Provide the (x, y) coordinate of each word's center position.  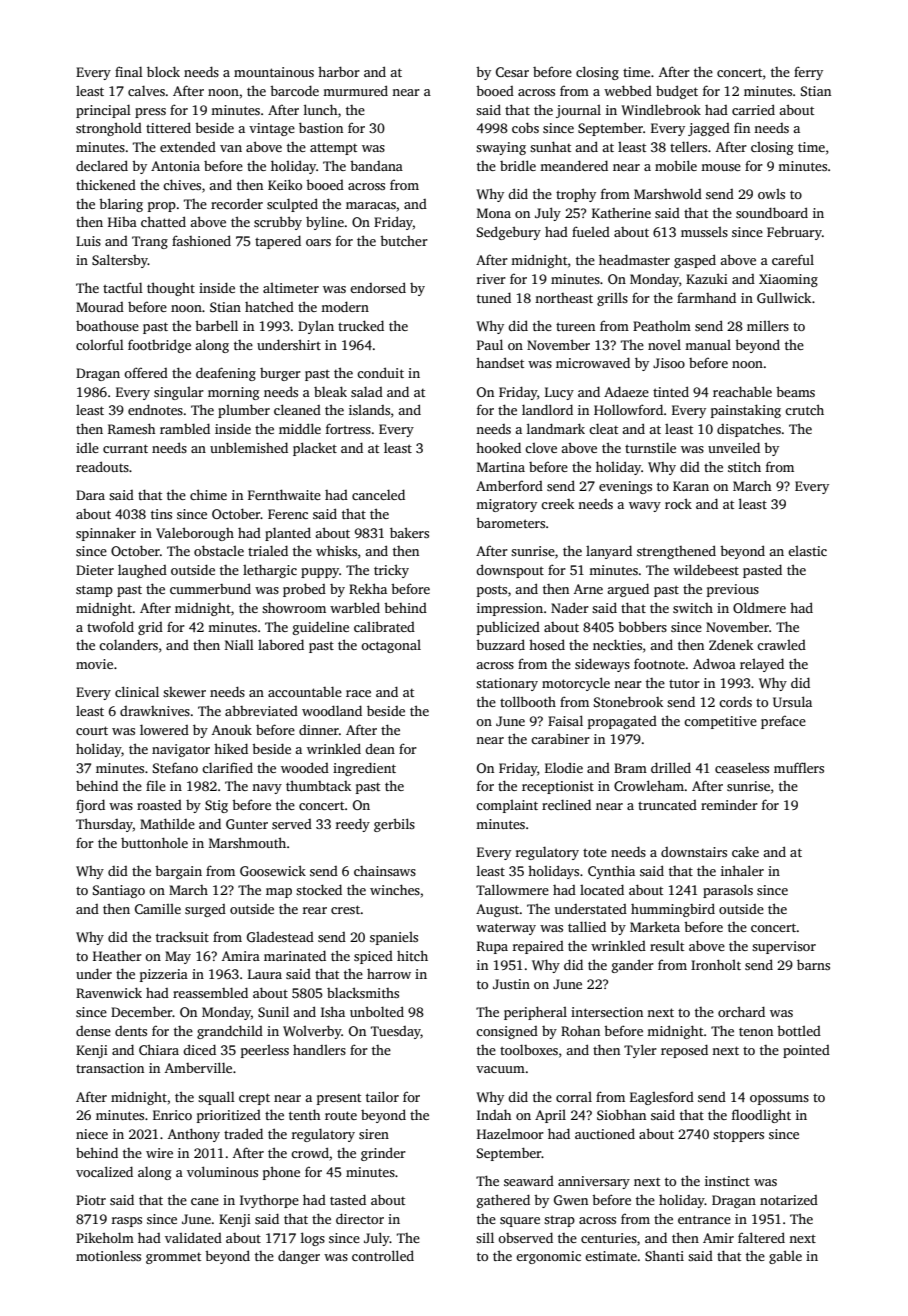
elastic (807, 551)
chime (208, 494)
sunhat (550, 146)
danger (299, 1257)
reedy (353, 825)
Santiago (119, 891)
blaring (121, 205)
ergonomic (548, 1257)
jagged (709, 129)
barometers (510, 522)
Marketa (655, 926)
